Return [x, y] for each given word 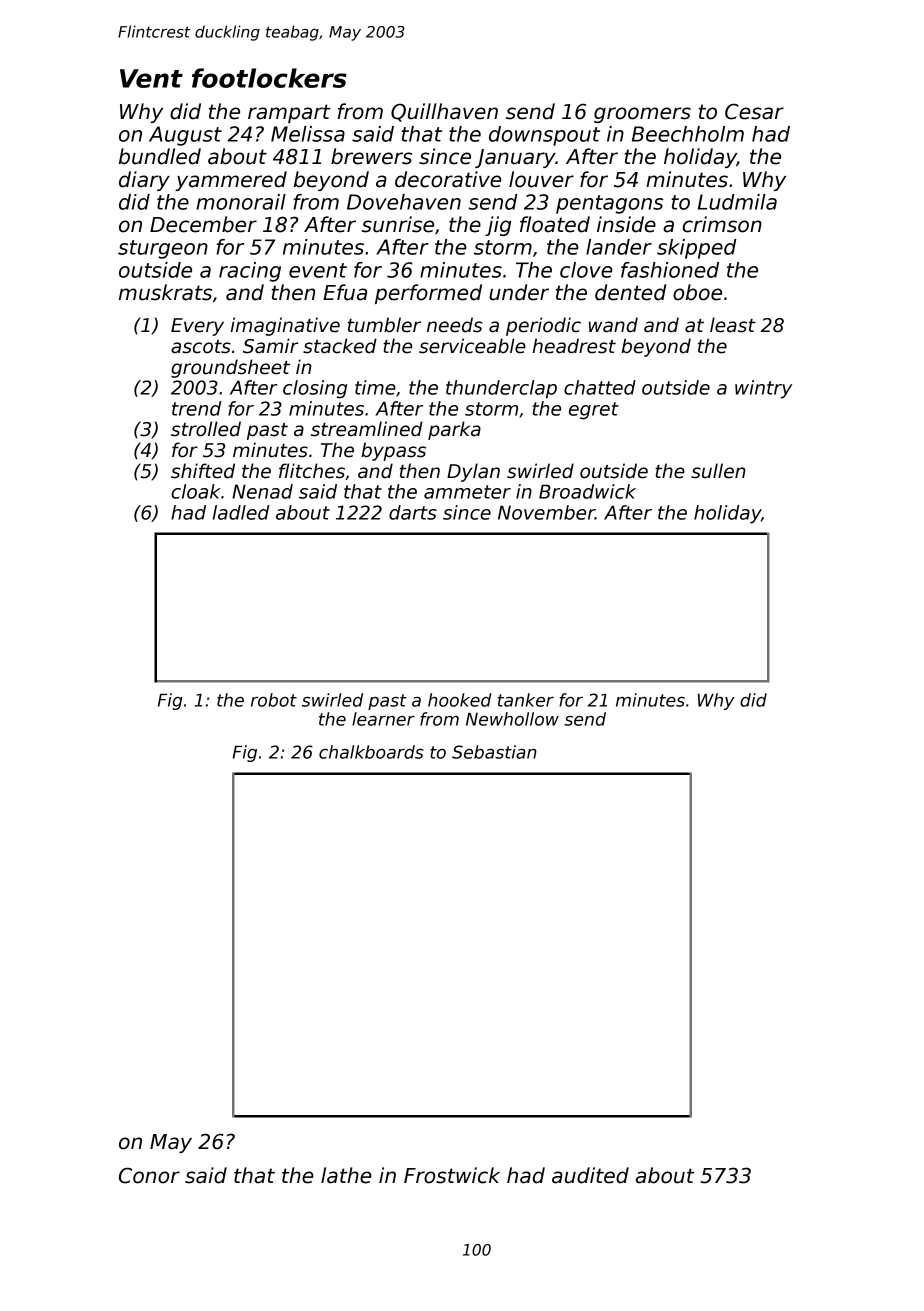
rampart [289, 113]
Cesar [754, 111]
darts [413, 512]
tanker [526, 700]
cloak [196, 491]
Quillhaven [444, 112]
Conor [149, 1175]
